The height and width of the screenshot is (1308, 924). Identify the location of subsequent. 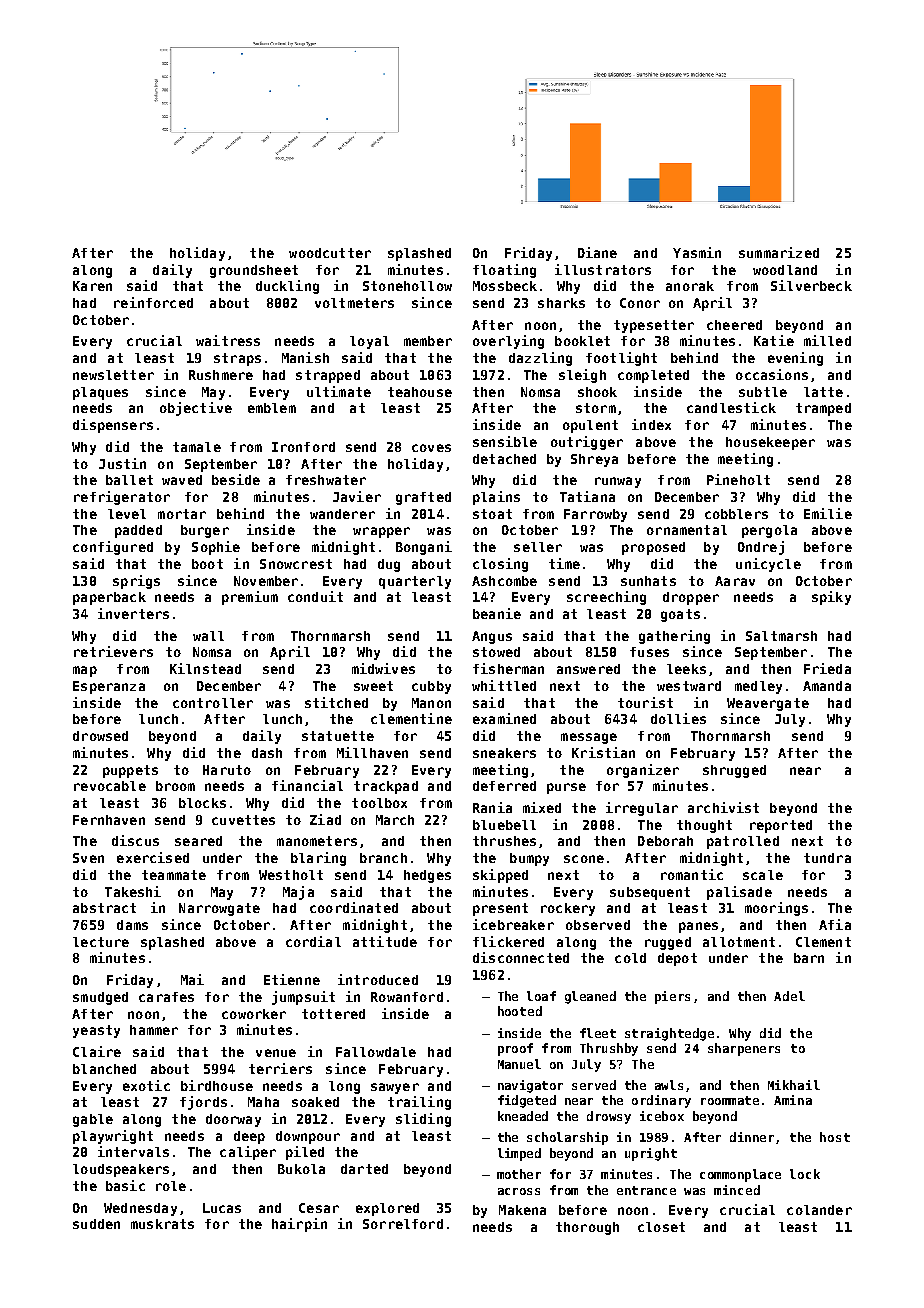
(650, 893).
